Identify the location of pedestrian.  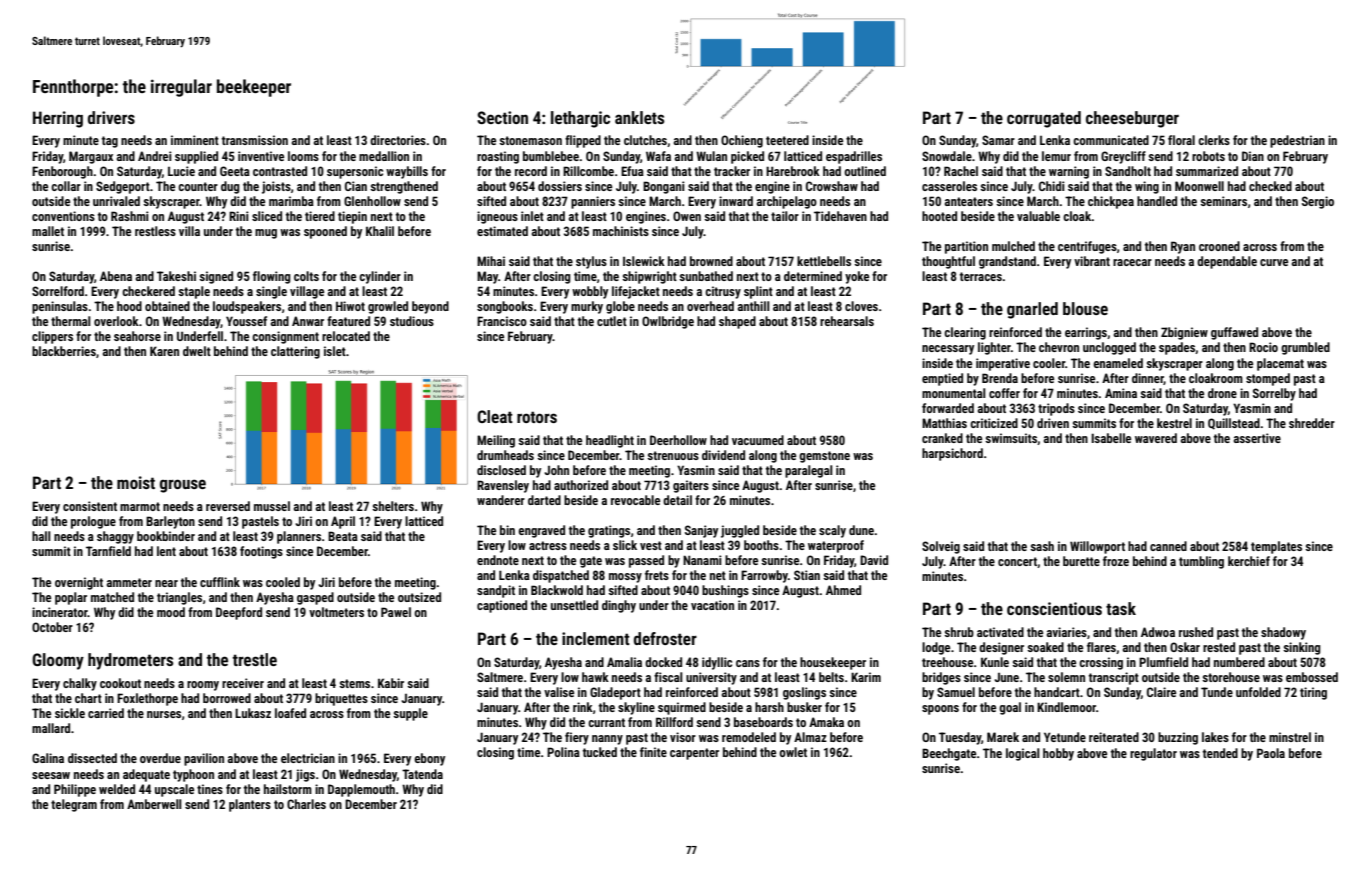
(1297, 141).
